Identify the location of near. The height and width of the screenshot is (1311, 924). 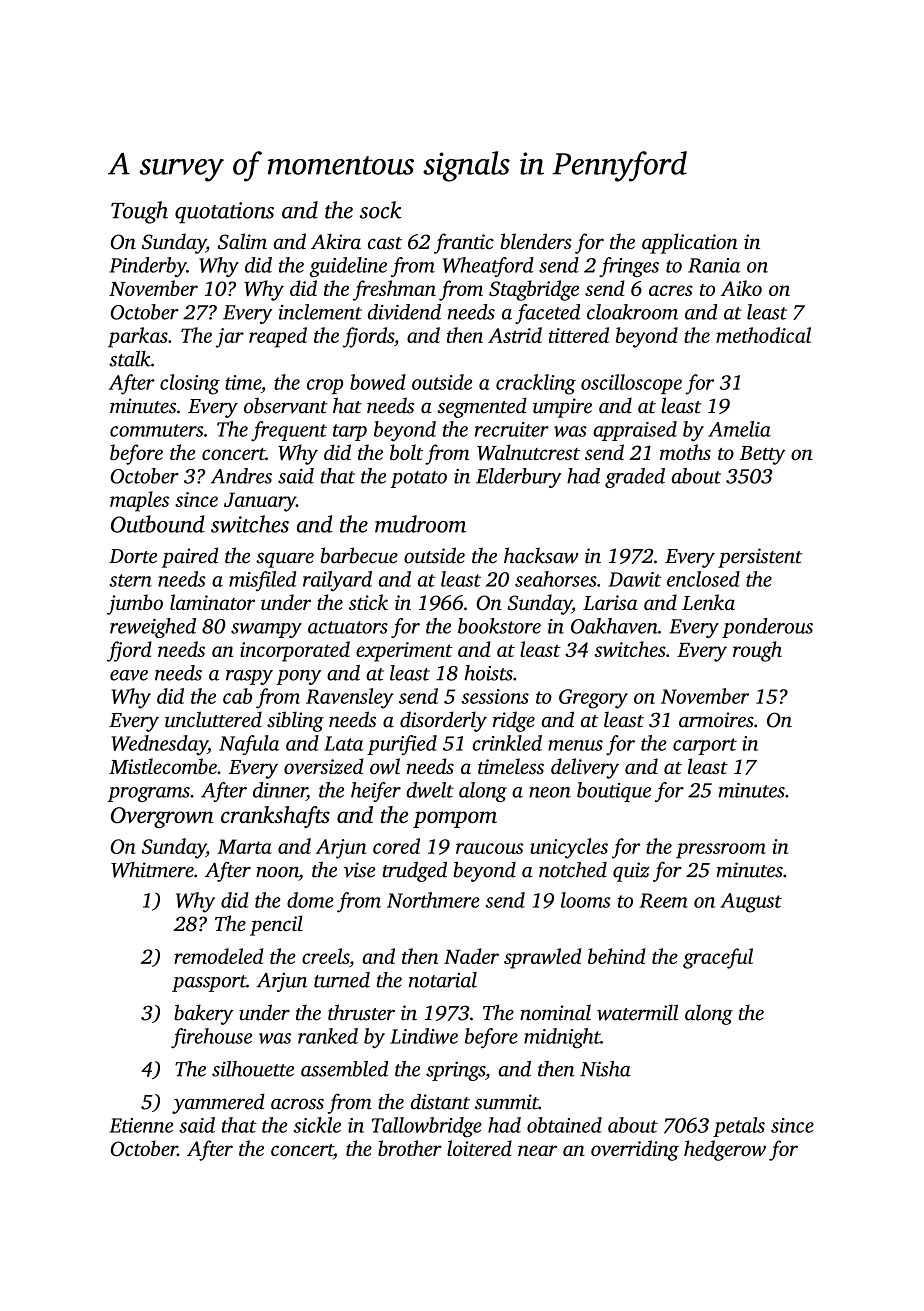
(537, 1150).
